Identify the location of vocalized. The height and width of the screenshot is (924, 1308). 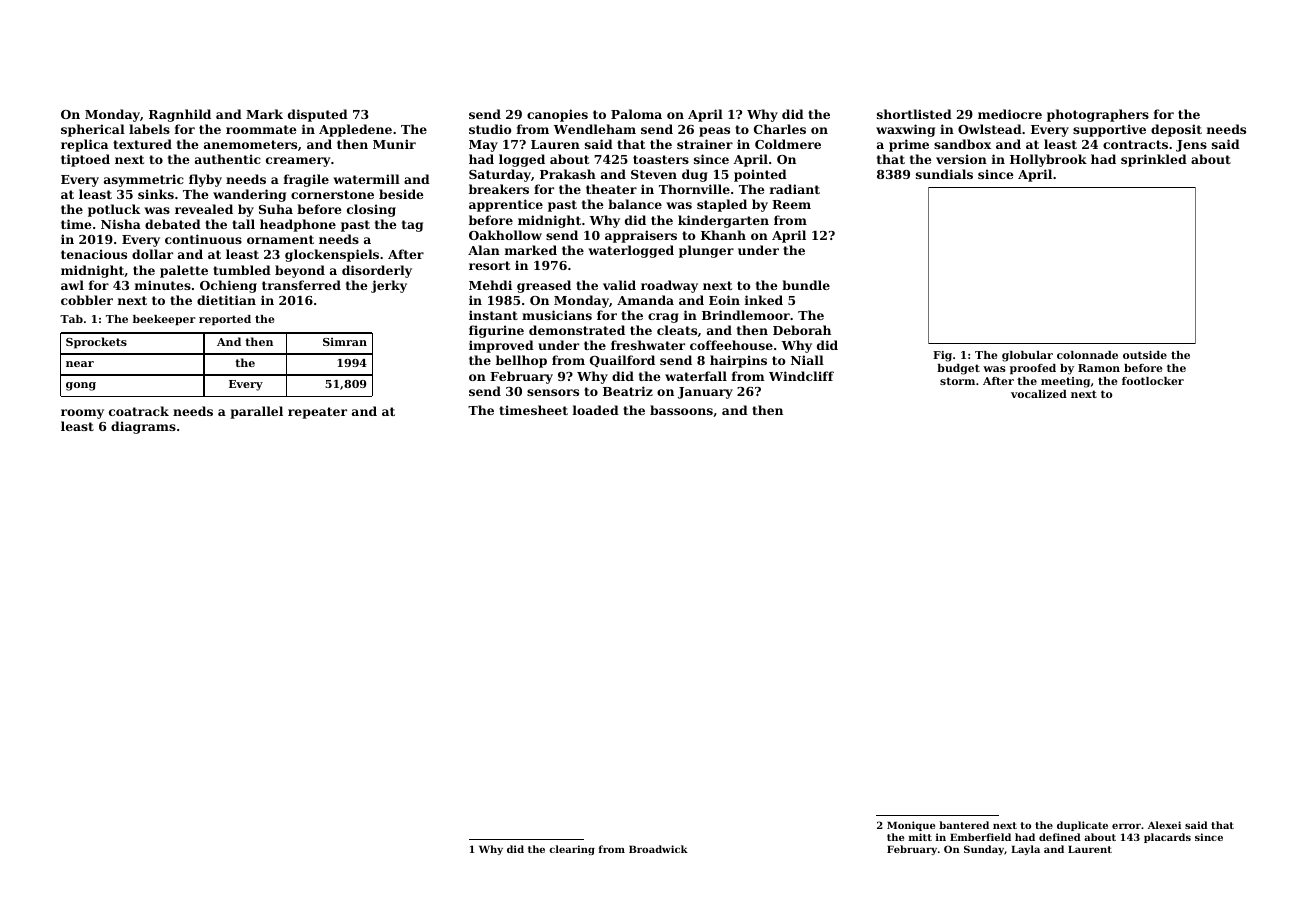
(1039, 394).
